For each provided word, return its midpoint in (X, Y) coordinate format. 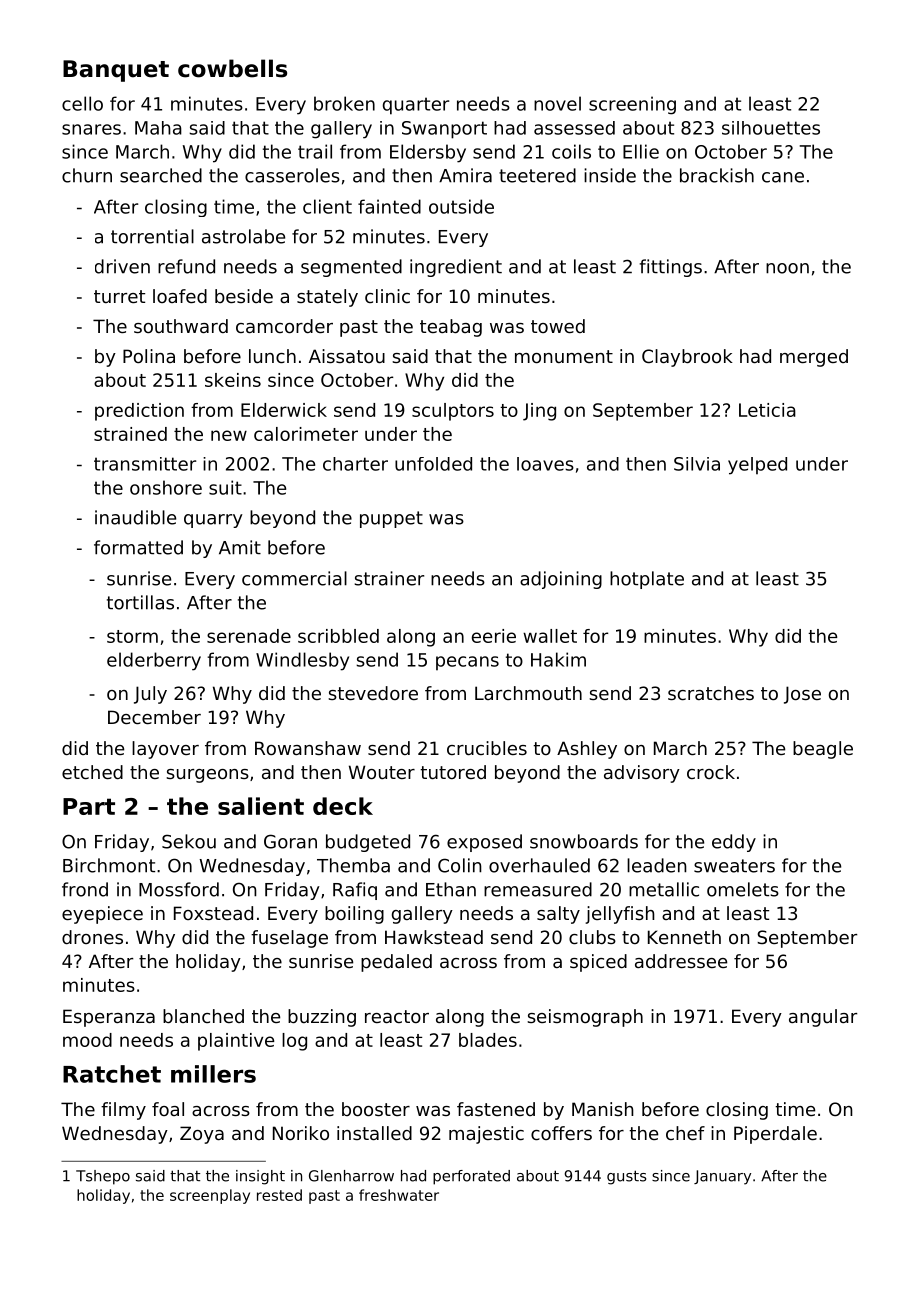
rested (279, 1195)
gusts (626, 1177)
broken (344, 103)
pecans (467, 663)
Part (89, 806)
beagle (823, 750)
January (722, 1177)
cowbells (232, 68)
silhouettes (771, 128)
